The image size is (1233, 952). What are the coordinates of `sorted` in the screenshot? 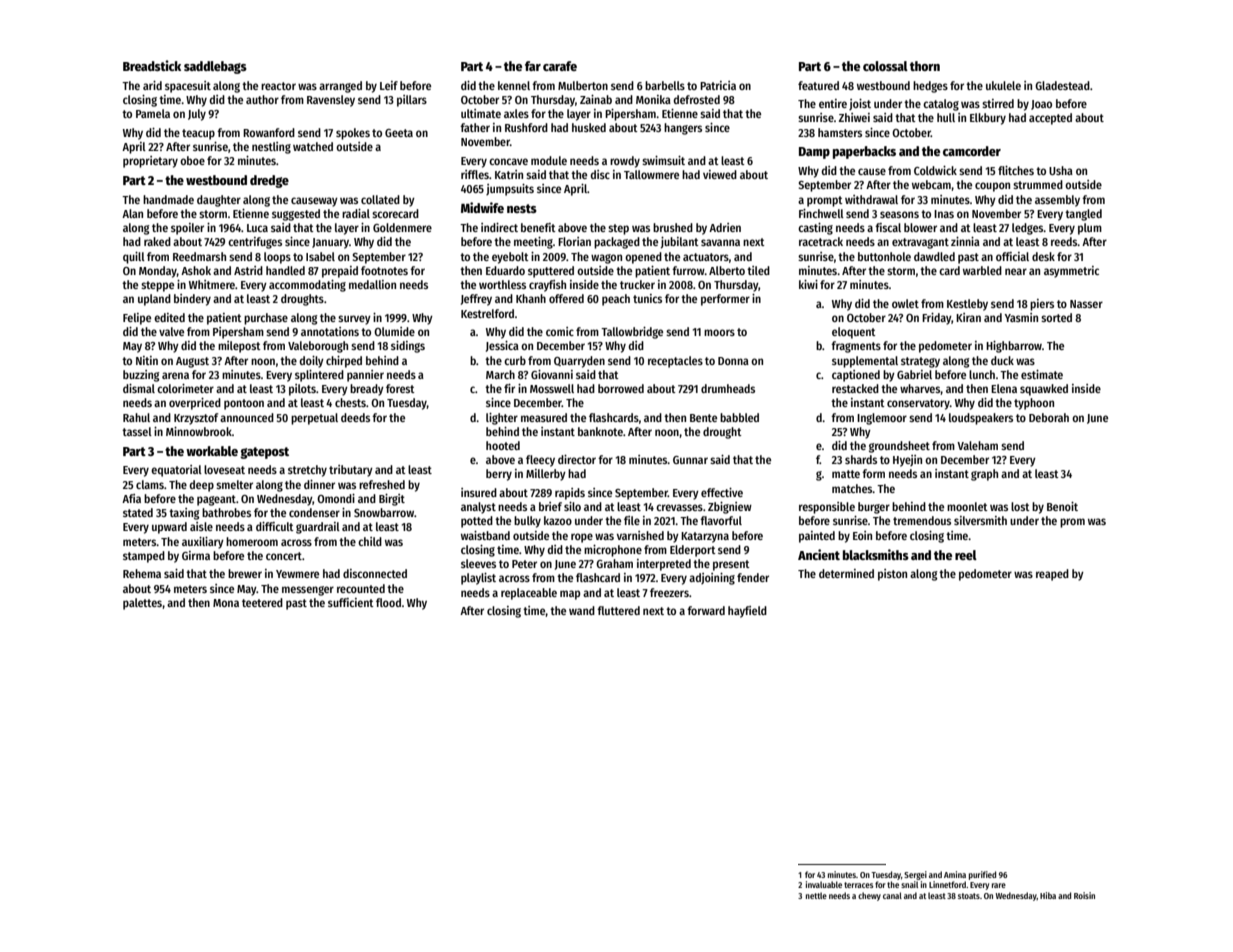 It's located at (1056, 317).
